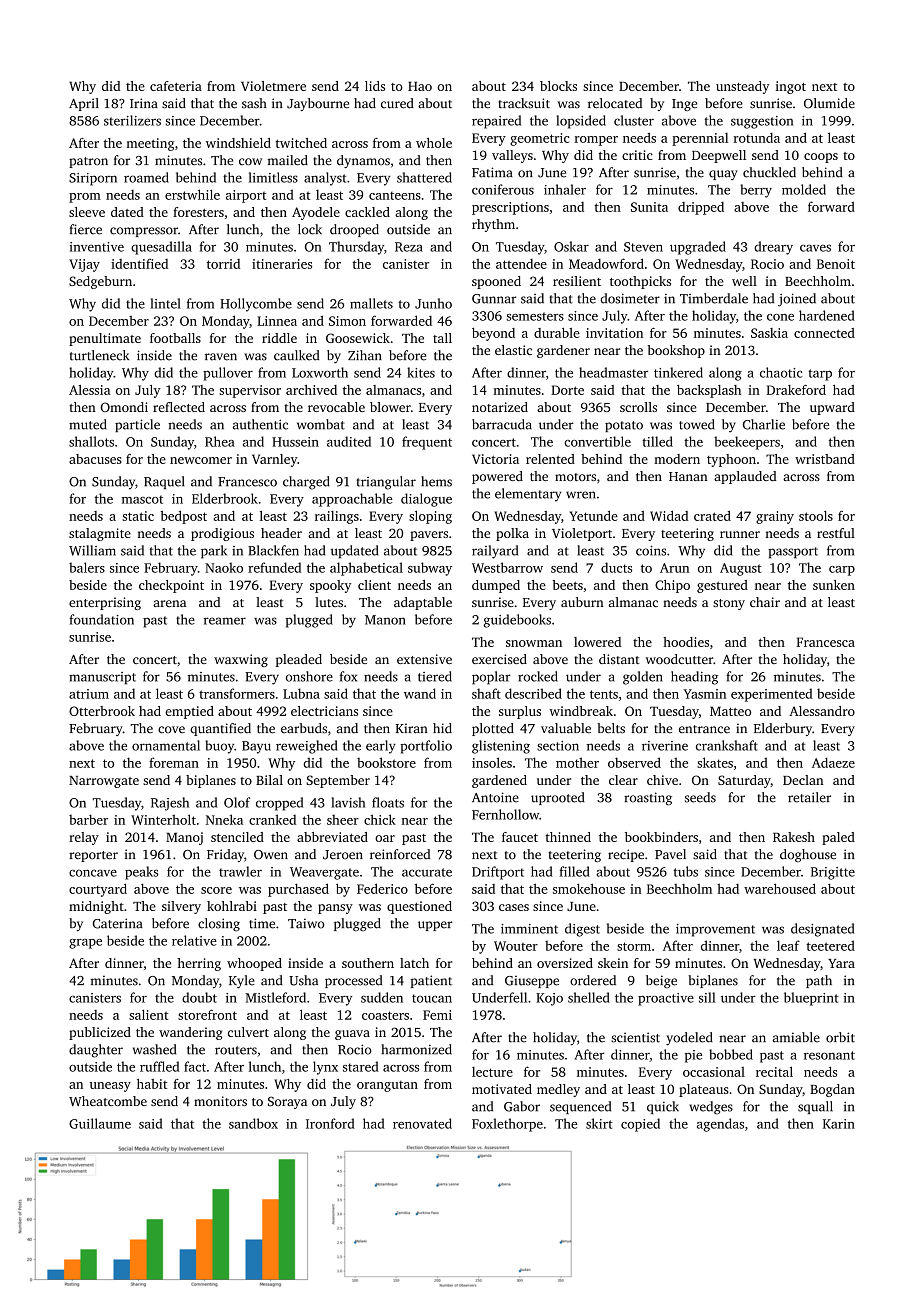  Describe the element at coordinates (772, 695) in the screenshot. I see `experimented` at that location.
